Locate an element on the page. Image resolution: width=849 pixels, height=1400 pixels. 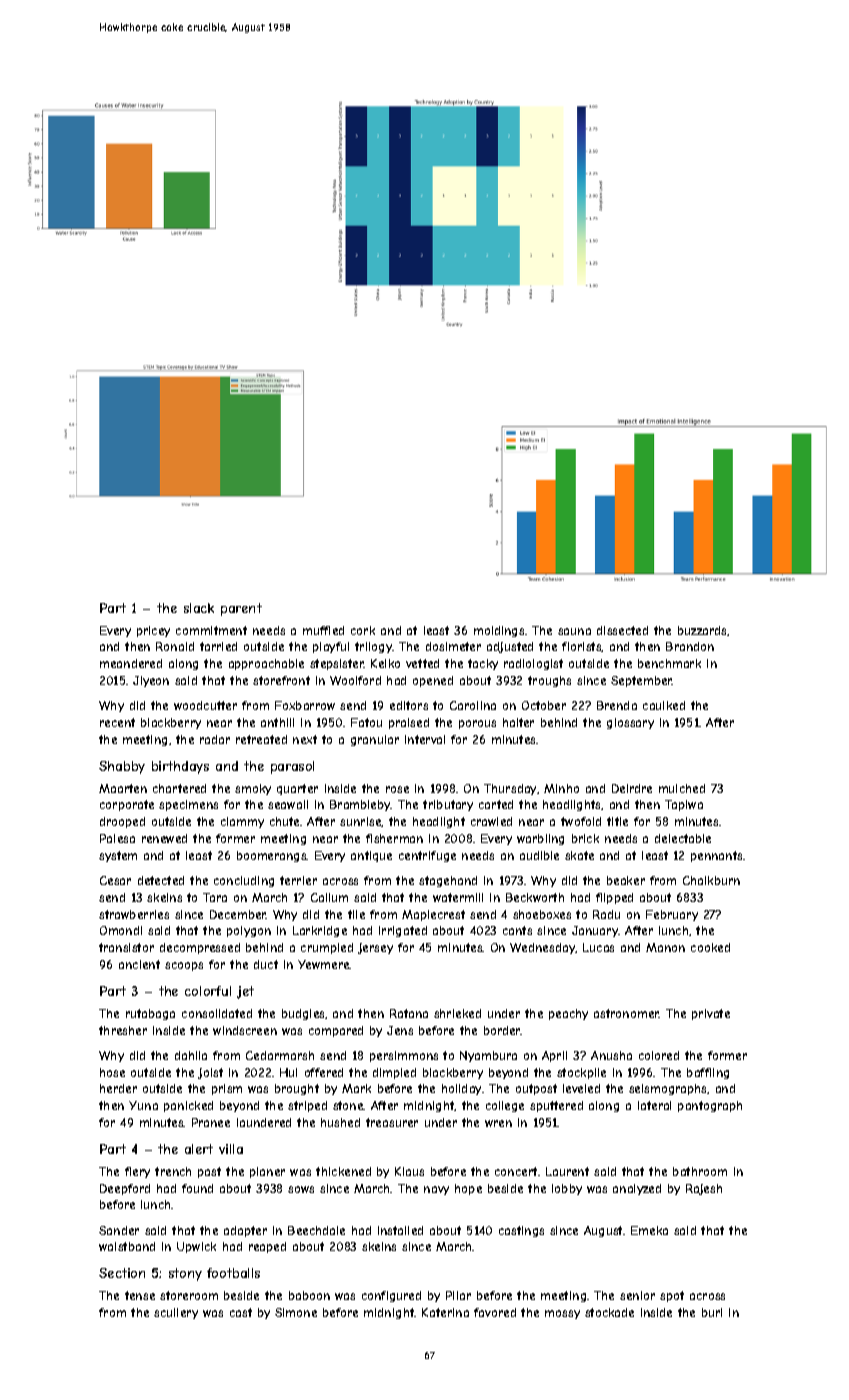
mossy is located at coordinates (562, 1314).
